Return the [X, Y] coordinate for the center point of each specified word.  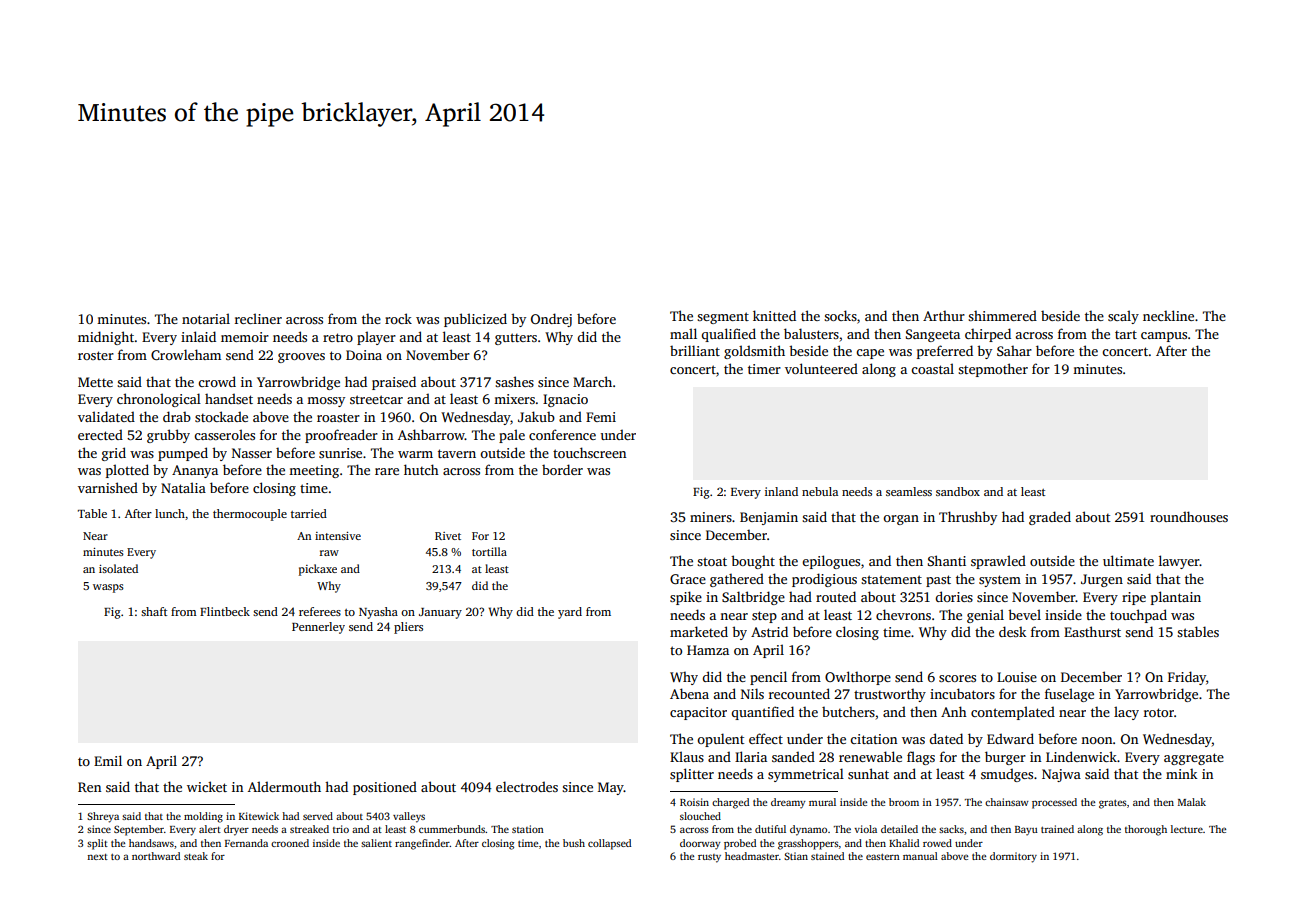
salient [376, 843]
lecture [1187, 829]
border [562, 469]
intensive [338, 536]
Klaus [687, 756]
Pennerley [318, 628]
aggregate [1194, 759]
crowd [217, 381]
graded [1050, 518]
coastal [932, 368]
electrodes [527, 786]
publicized [475, 320]
